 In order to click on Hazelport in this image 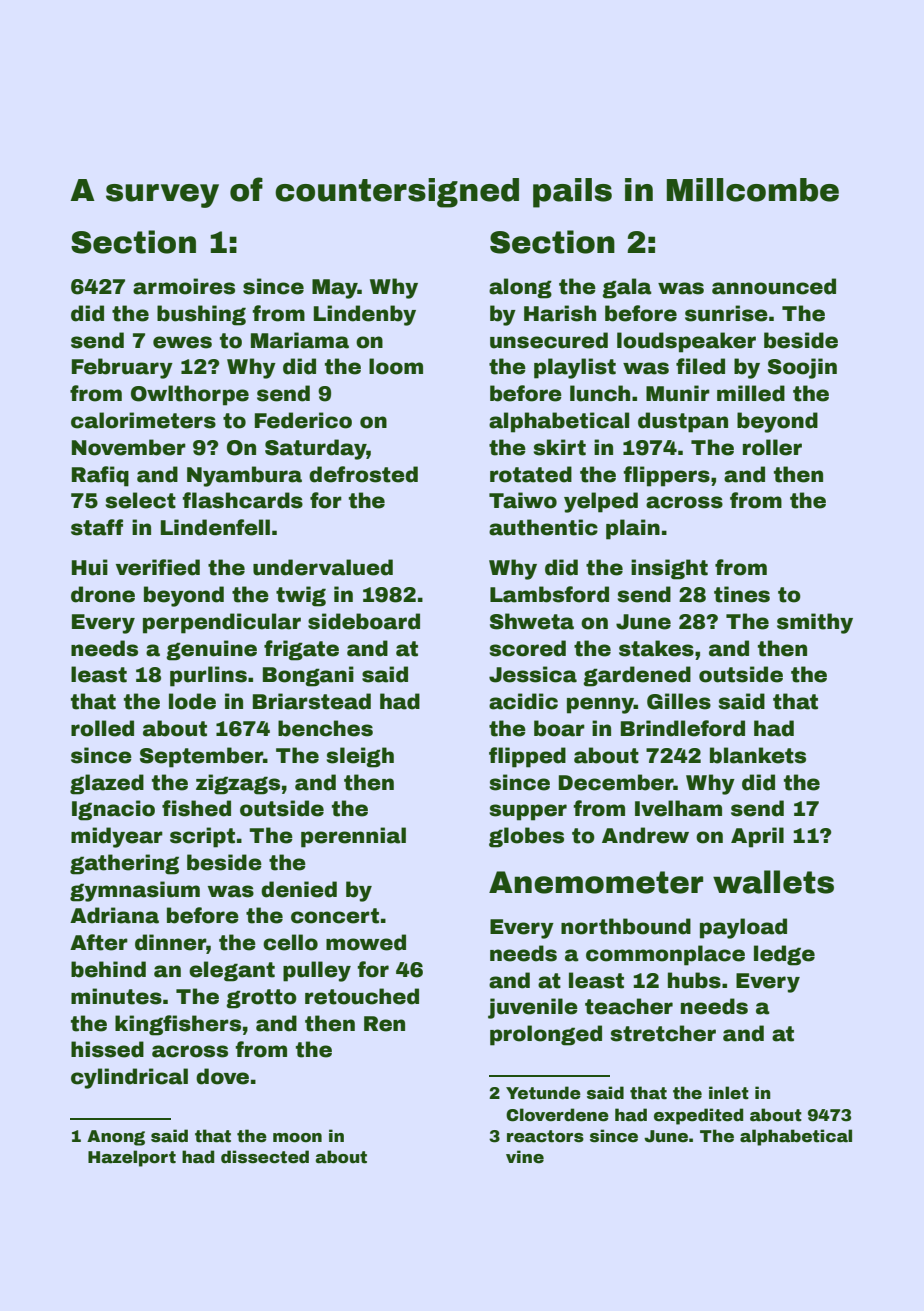, I will do `click(132, 1158)`.
